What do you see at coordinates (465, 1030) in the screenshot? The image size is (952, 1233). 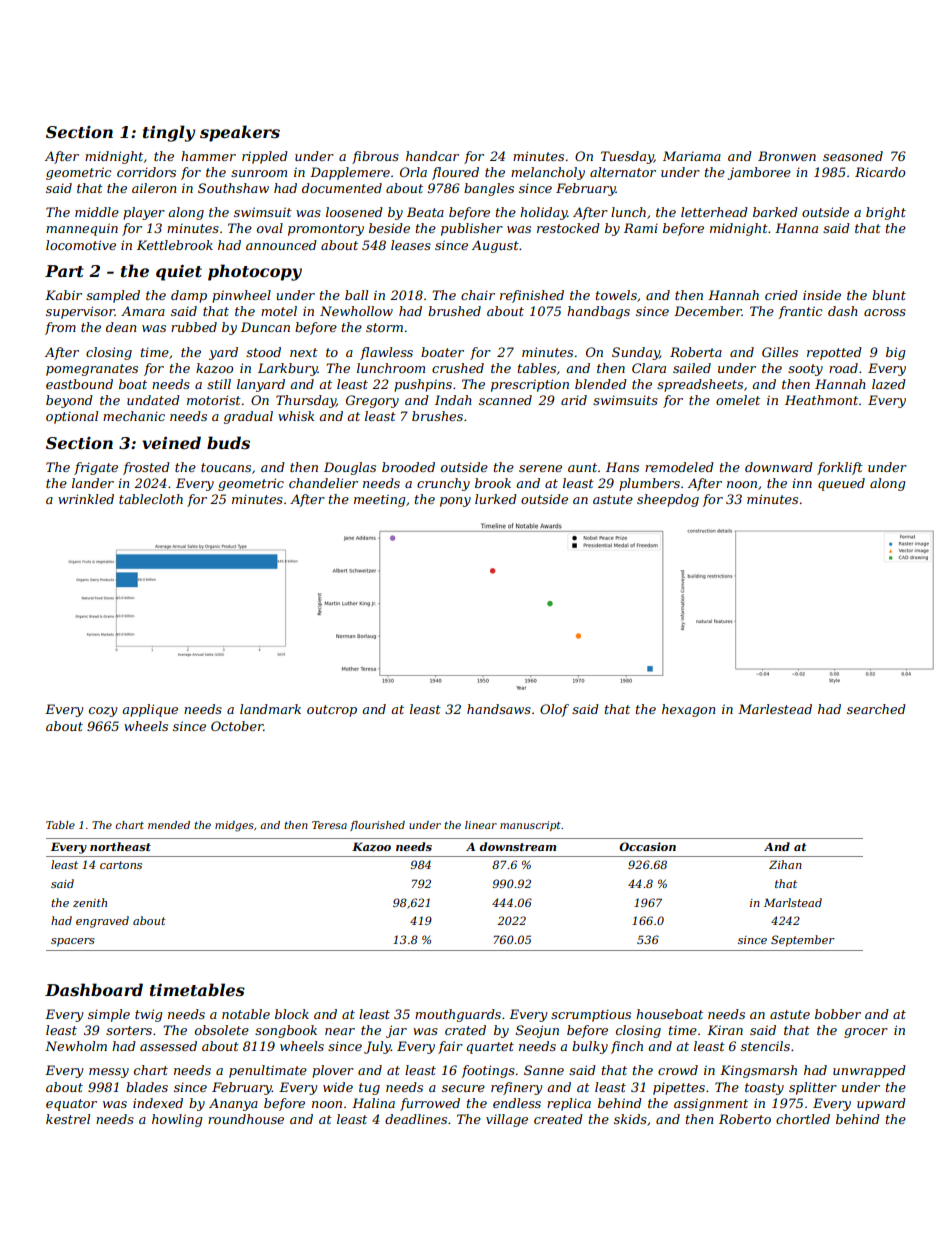 I see `crated` at bounding box center [465, 1030].
